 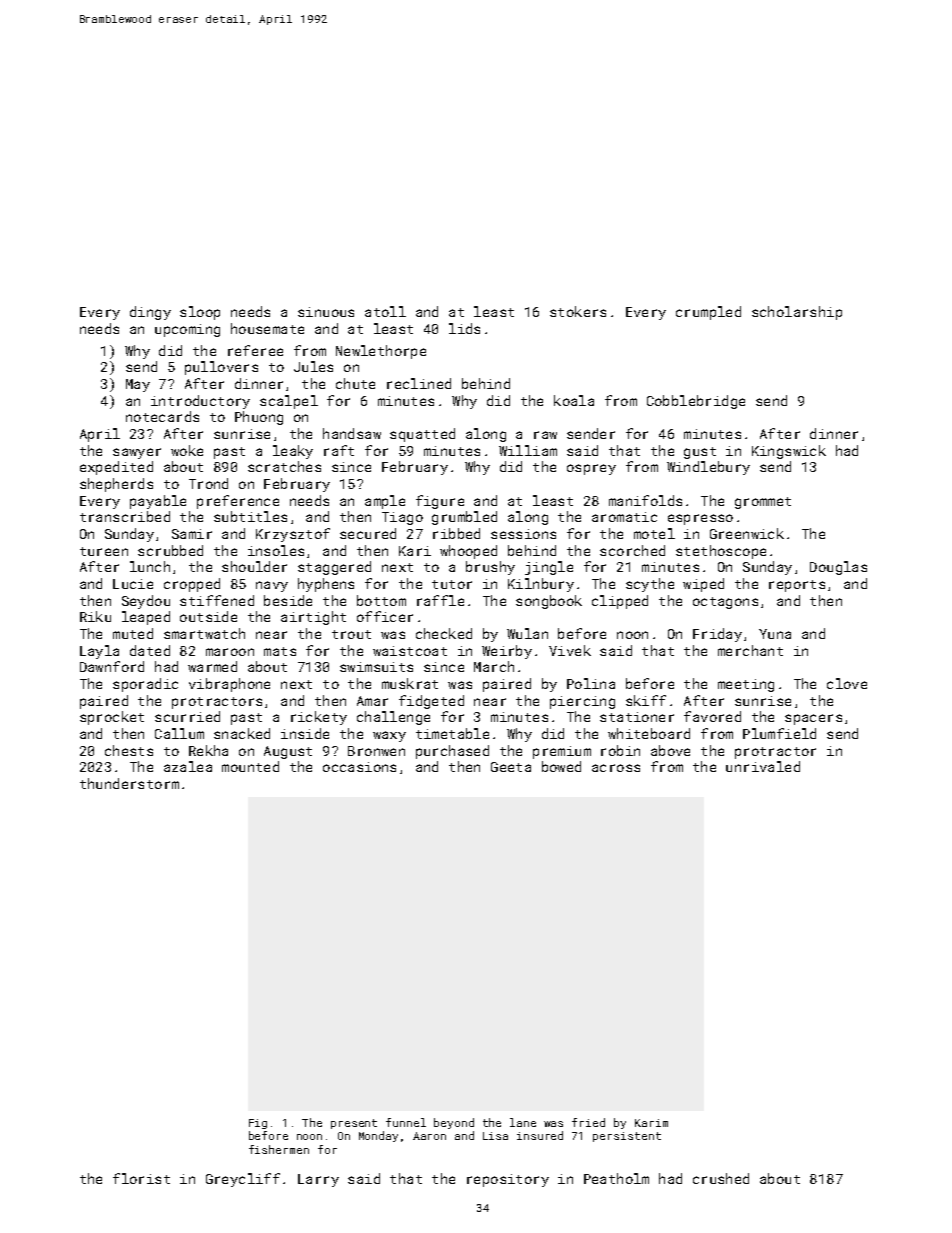 I want to click on spacers, so click(x=813, y=719).
